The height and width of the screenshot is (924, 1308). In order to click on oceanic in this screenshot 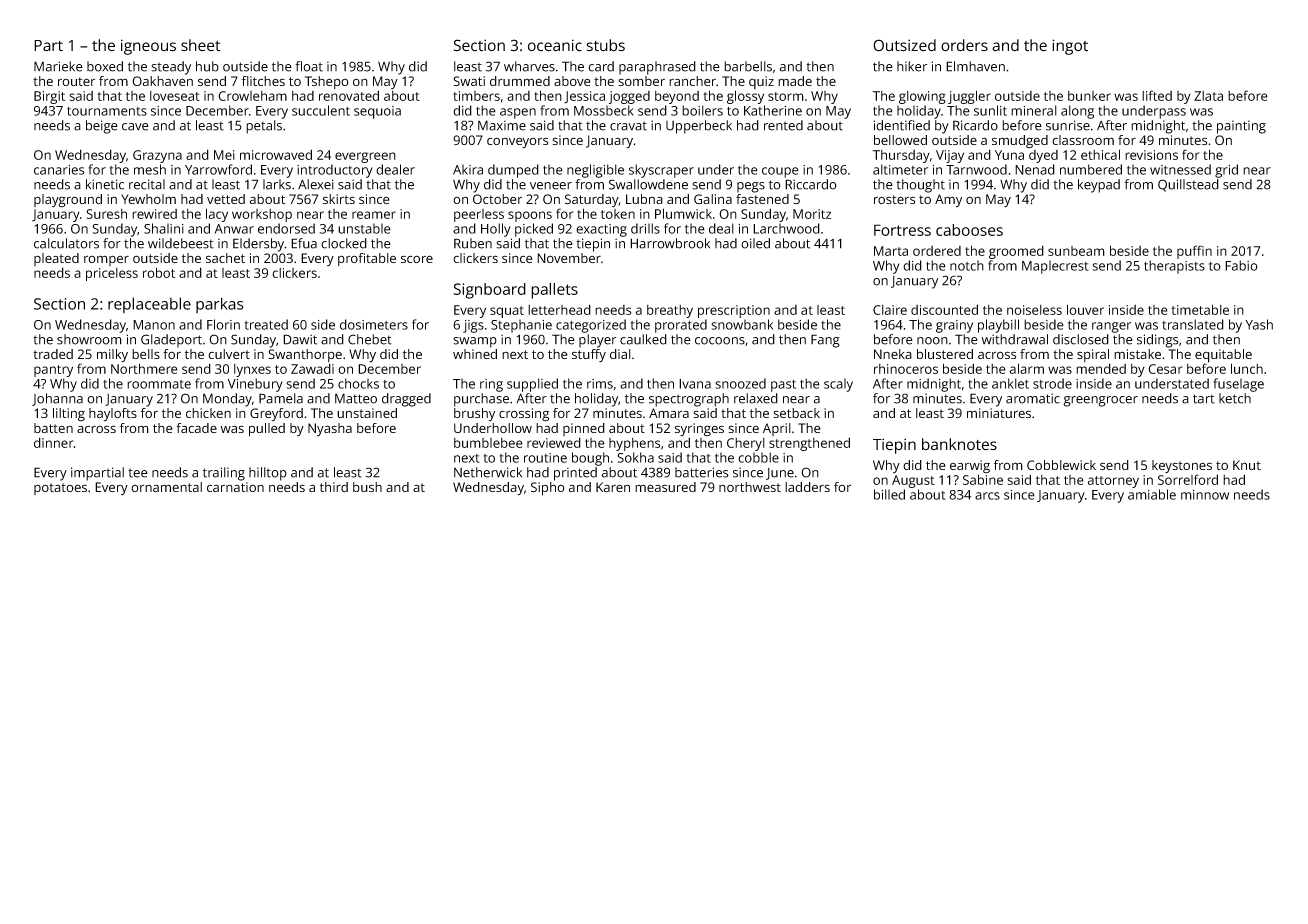, I will do `click(555, 45)`.
